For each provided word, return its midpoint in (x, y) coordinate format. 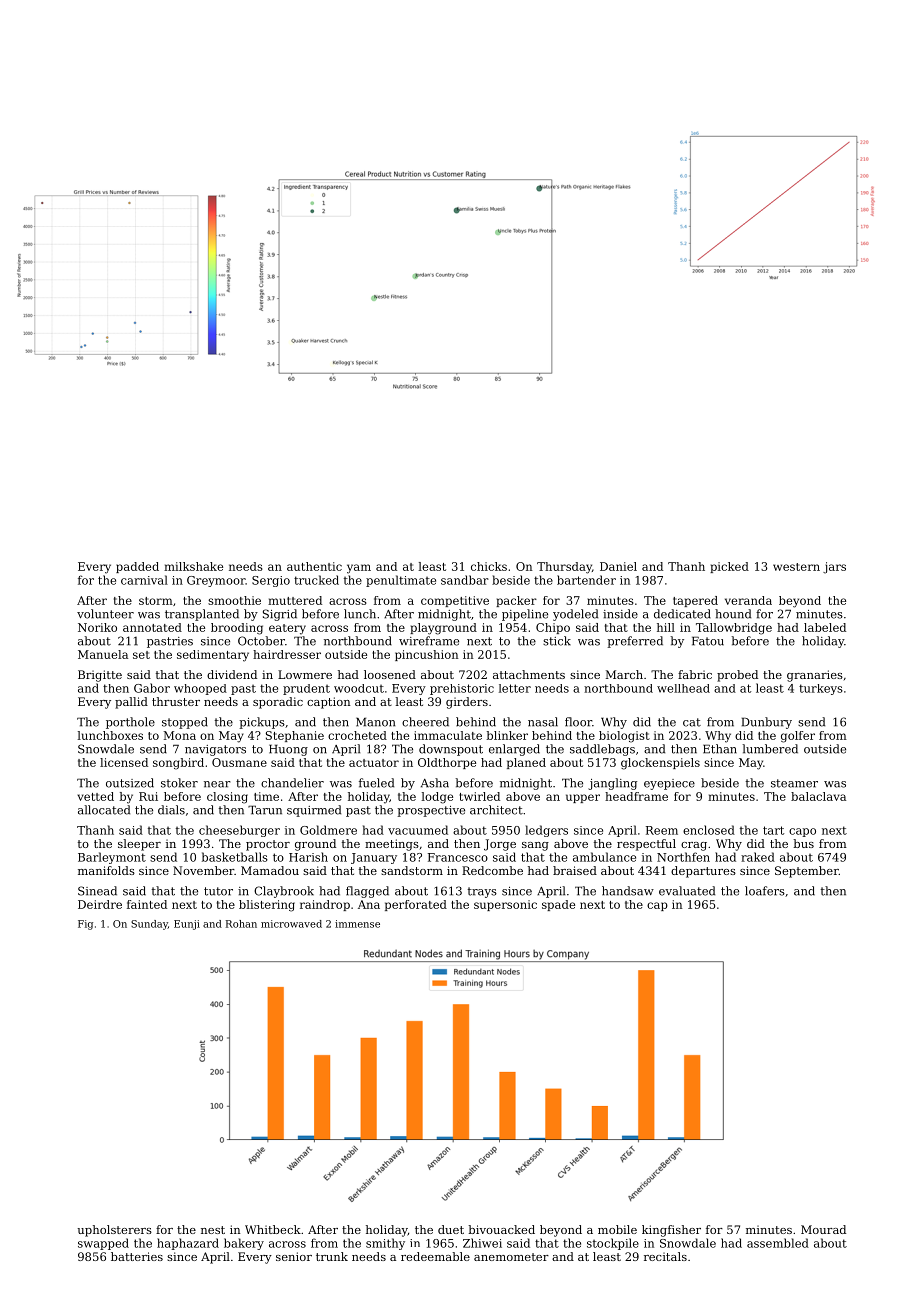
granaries (815, 676)
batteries (137, 1256)
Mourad (823, 1229)
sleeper (139, 845)
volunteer (105, 614)
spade (558, 905)
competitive (455, 601)
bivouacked (501, 1229)
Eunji (187, 925)
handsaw (628, 891)
